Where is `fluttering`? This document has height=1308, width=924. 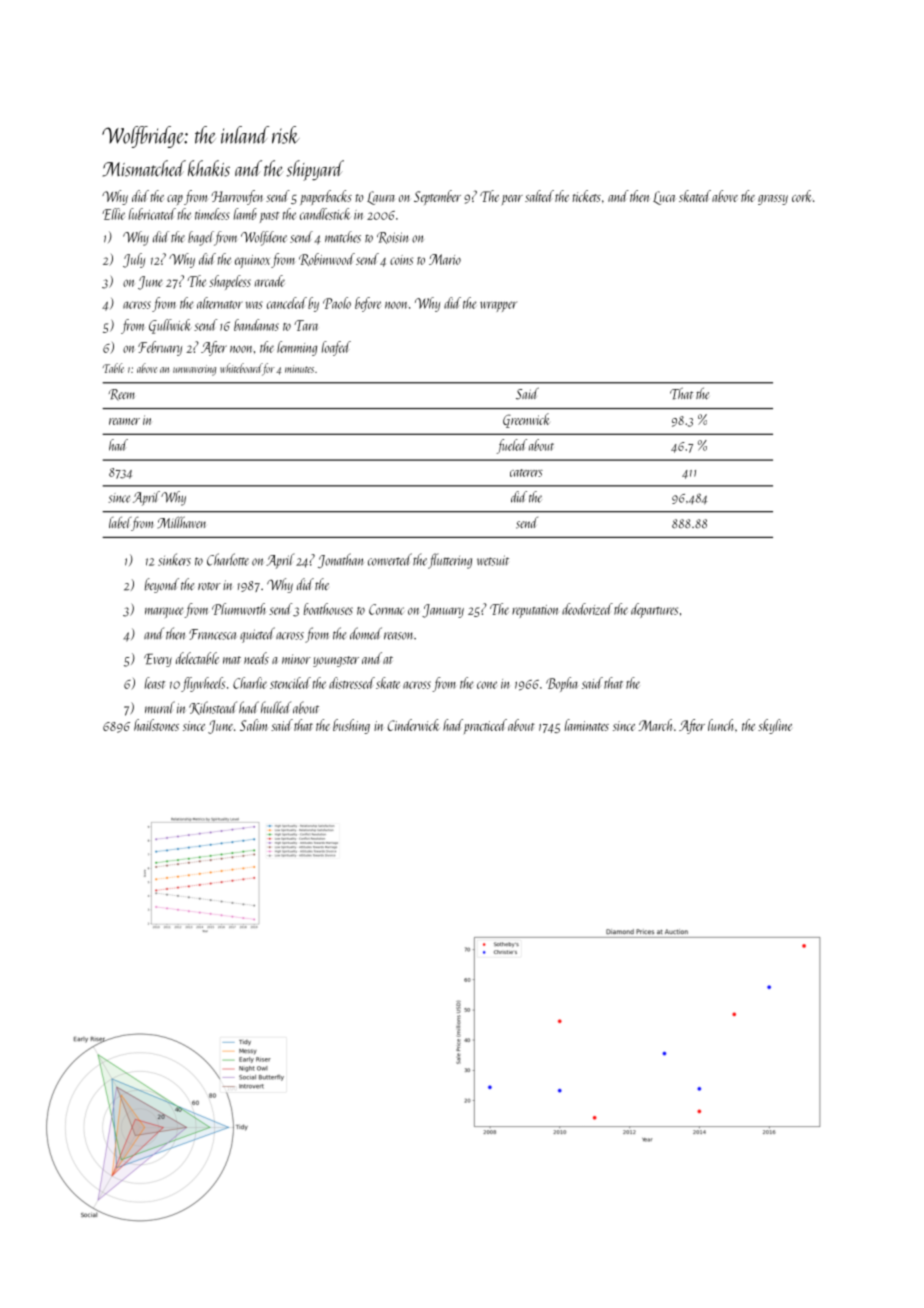
fluttering is located at coordinates (450, 561).
